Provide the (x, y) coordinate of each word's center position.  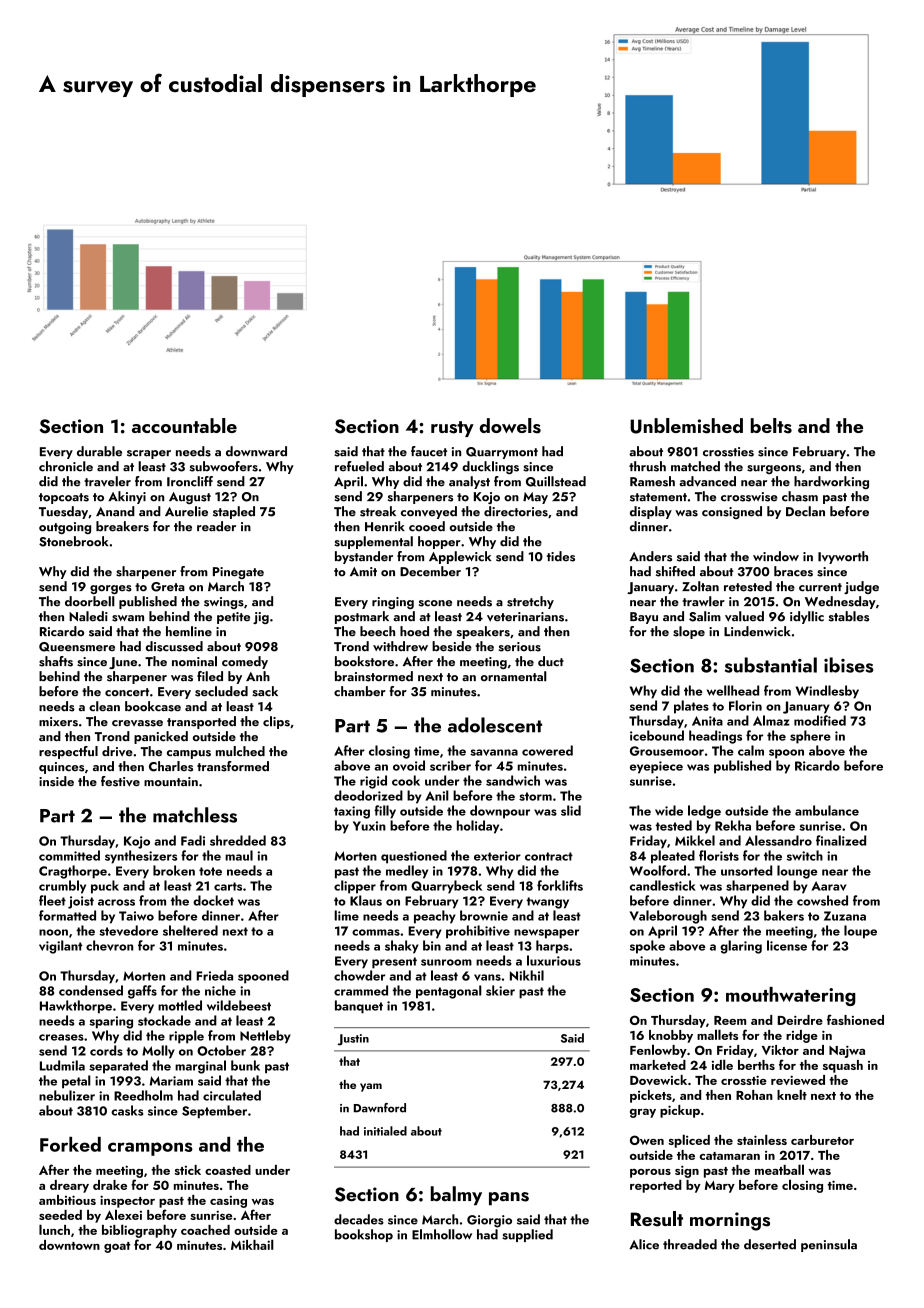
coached (205, 1230)
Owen (647, 1140)
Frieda (215, 975)
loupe (860, 932)
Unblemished (686, 426)
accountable (184, 425)
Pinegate (238, 573)
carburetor (822, 1140)
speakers (483, 632)
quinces (61, 768)
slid (571, 810)
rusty (452, 429)
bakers (784, 915)
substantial (771, 665)
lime (346, 915)
